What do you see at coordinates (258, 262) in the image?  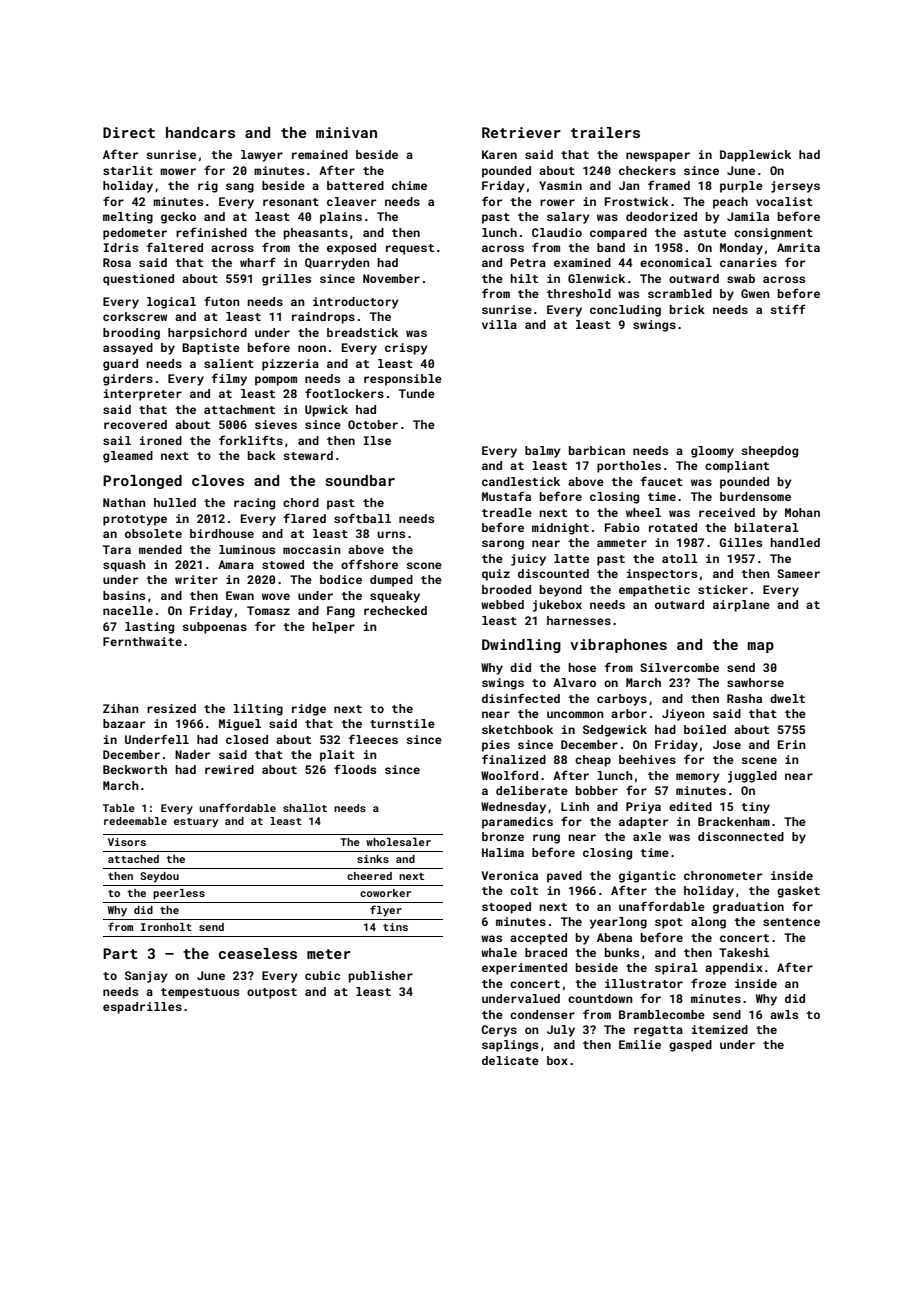 I see `wharf` at bounding box center [258, 262].
